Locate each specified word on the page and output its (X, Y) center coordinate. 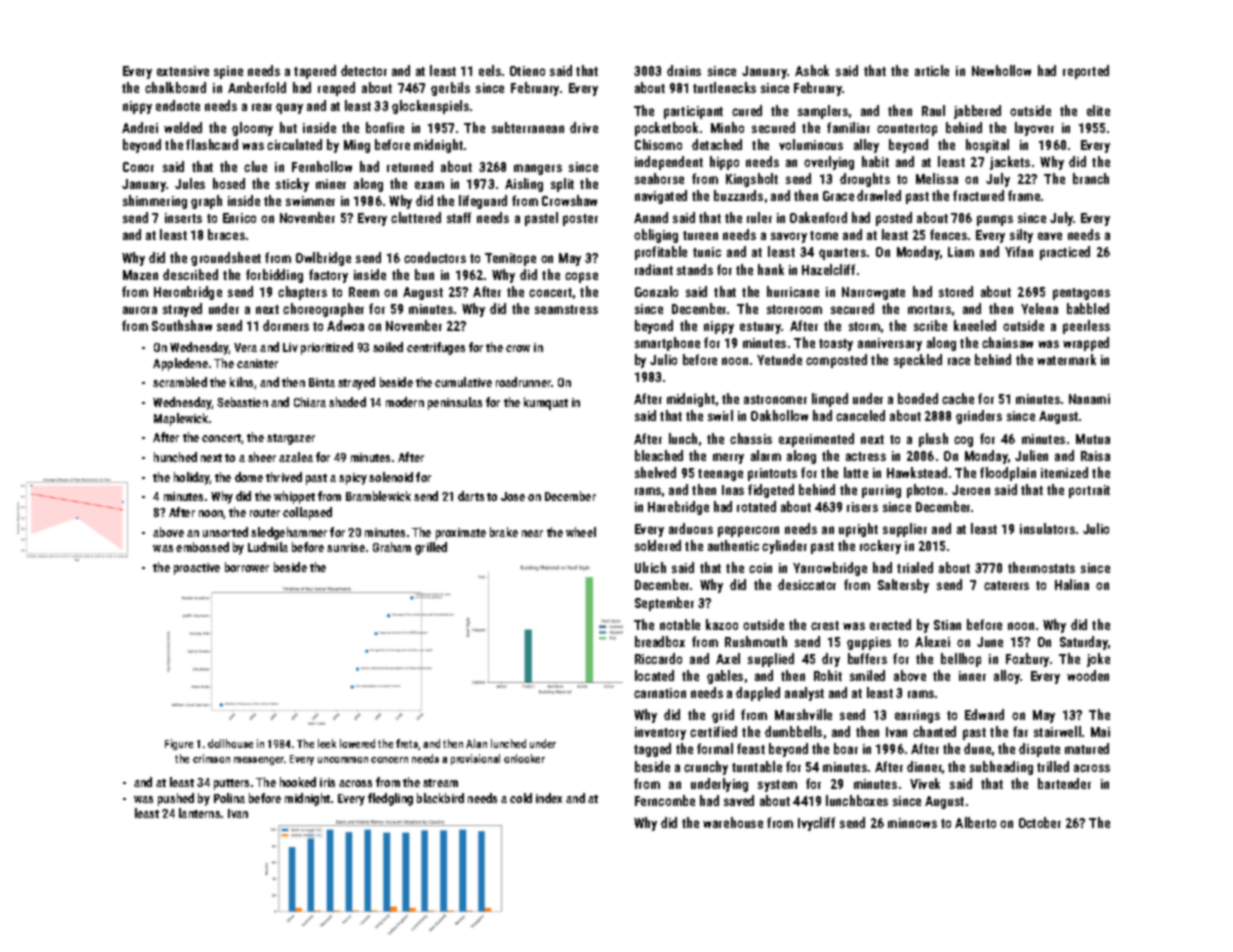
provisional (475, 759)
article (932, 70)
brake (504, 532)
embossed (202, 547)
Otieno (527, 71)
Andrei (140, 127)
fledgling (390, 799)
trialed (915, 567)
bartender (1064, 783)
